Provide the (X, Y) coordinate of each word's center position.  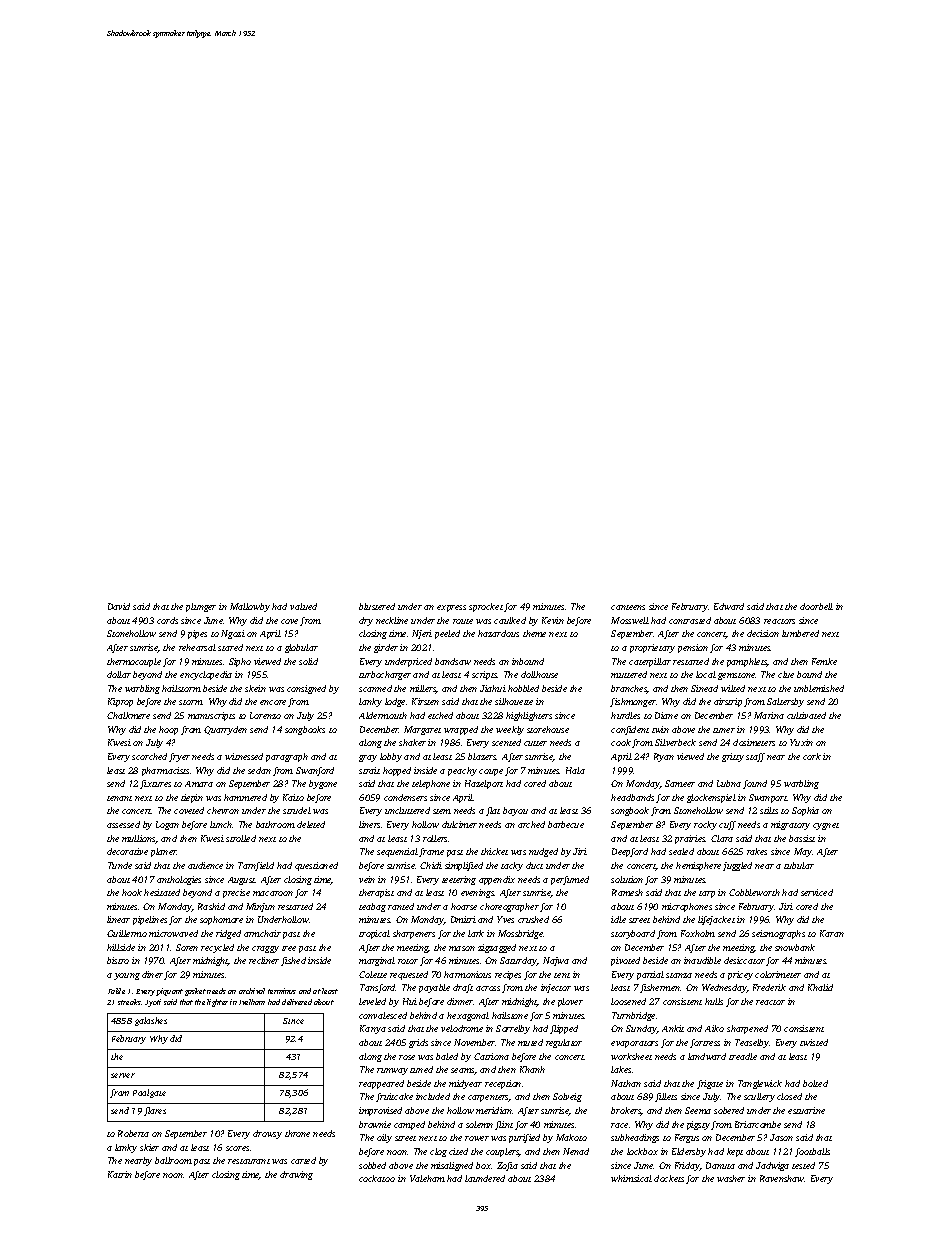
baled (447, 1056)
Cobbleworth (754, 892)
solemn (479, 1124)
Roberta (133, 1133)
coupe (491, 772)
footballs (812, 1152)
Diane (666, 715)
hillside (121, 947)
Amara (199, 784)
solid (308, 661)
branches (629, 689)
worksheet (631, 1056)
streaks (129, 1002)
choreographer (509, 907)
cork (812, 756)
